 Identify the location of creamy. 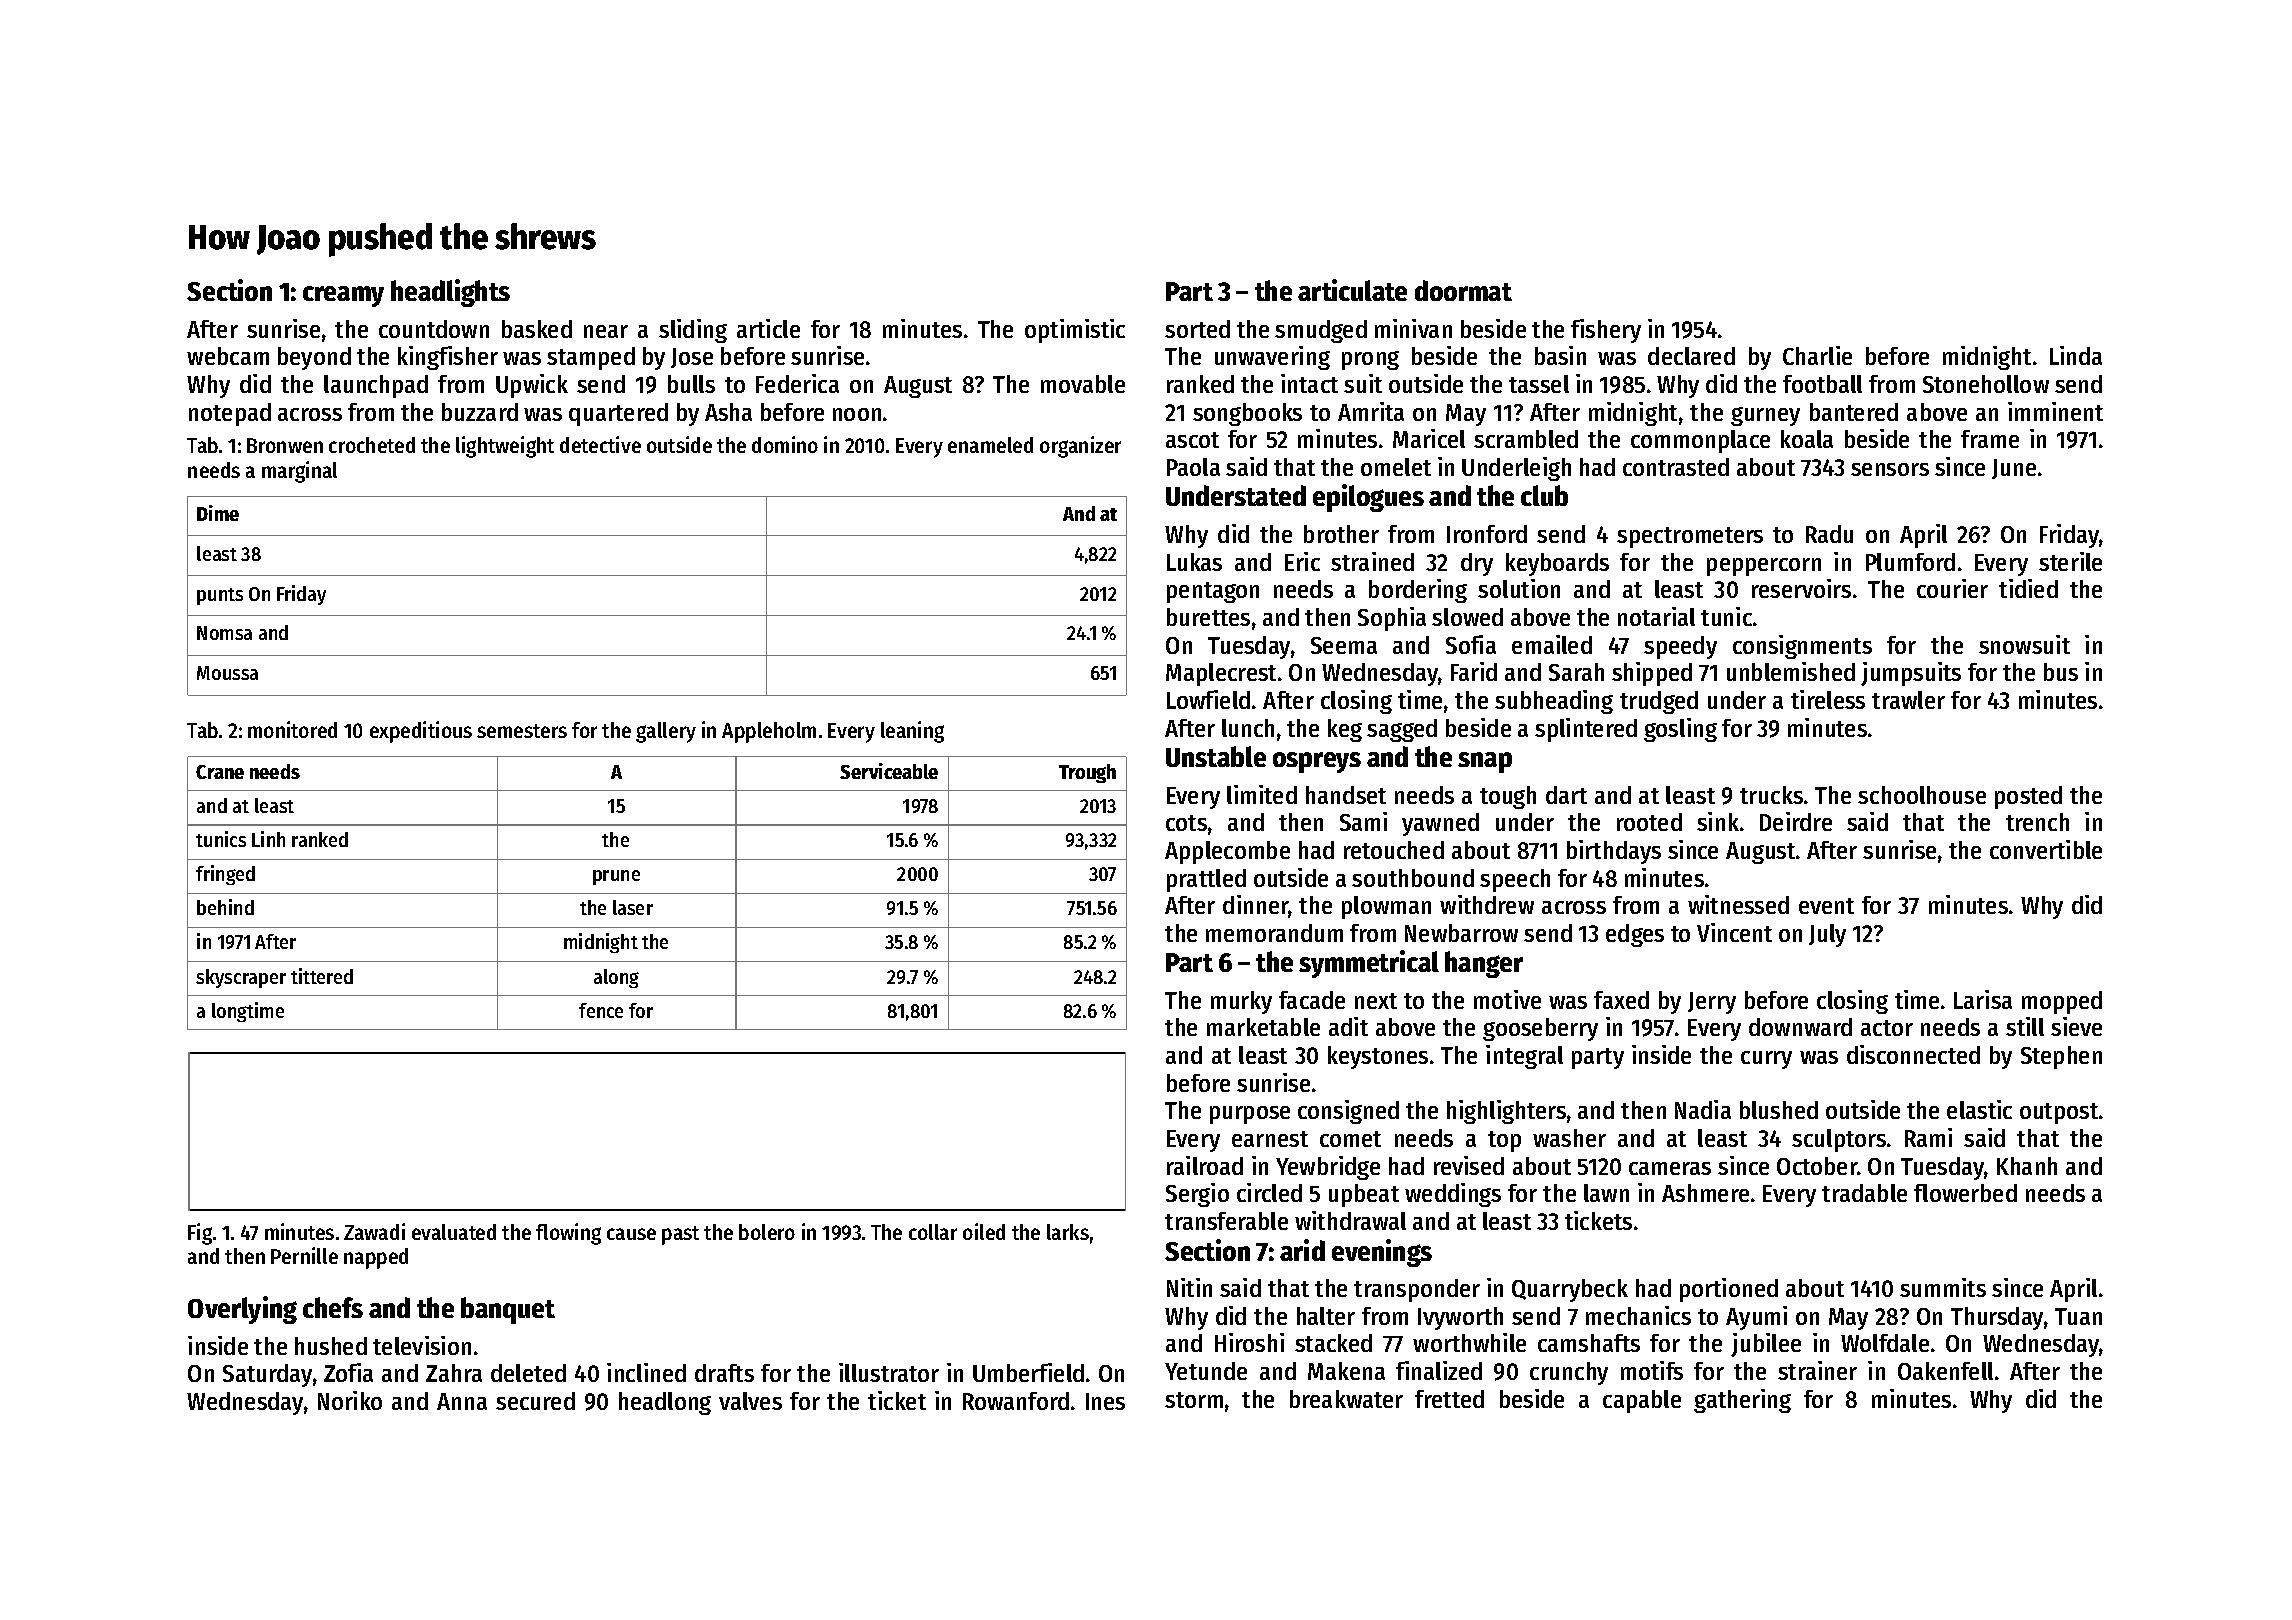
(343, 296).
